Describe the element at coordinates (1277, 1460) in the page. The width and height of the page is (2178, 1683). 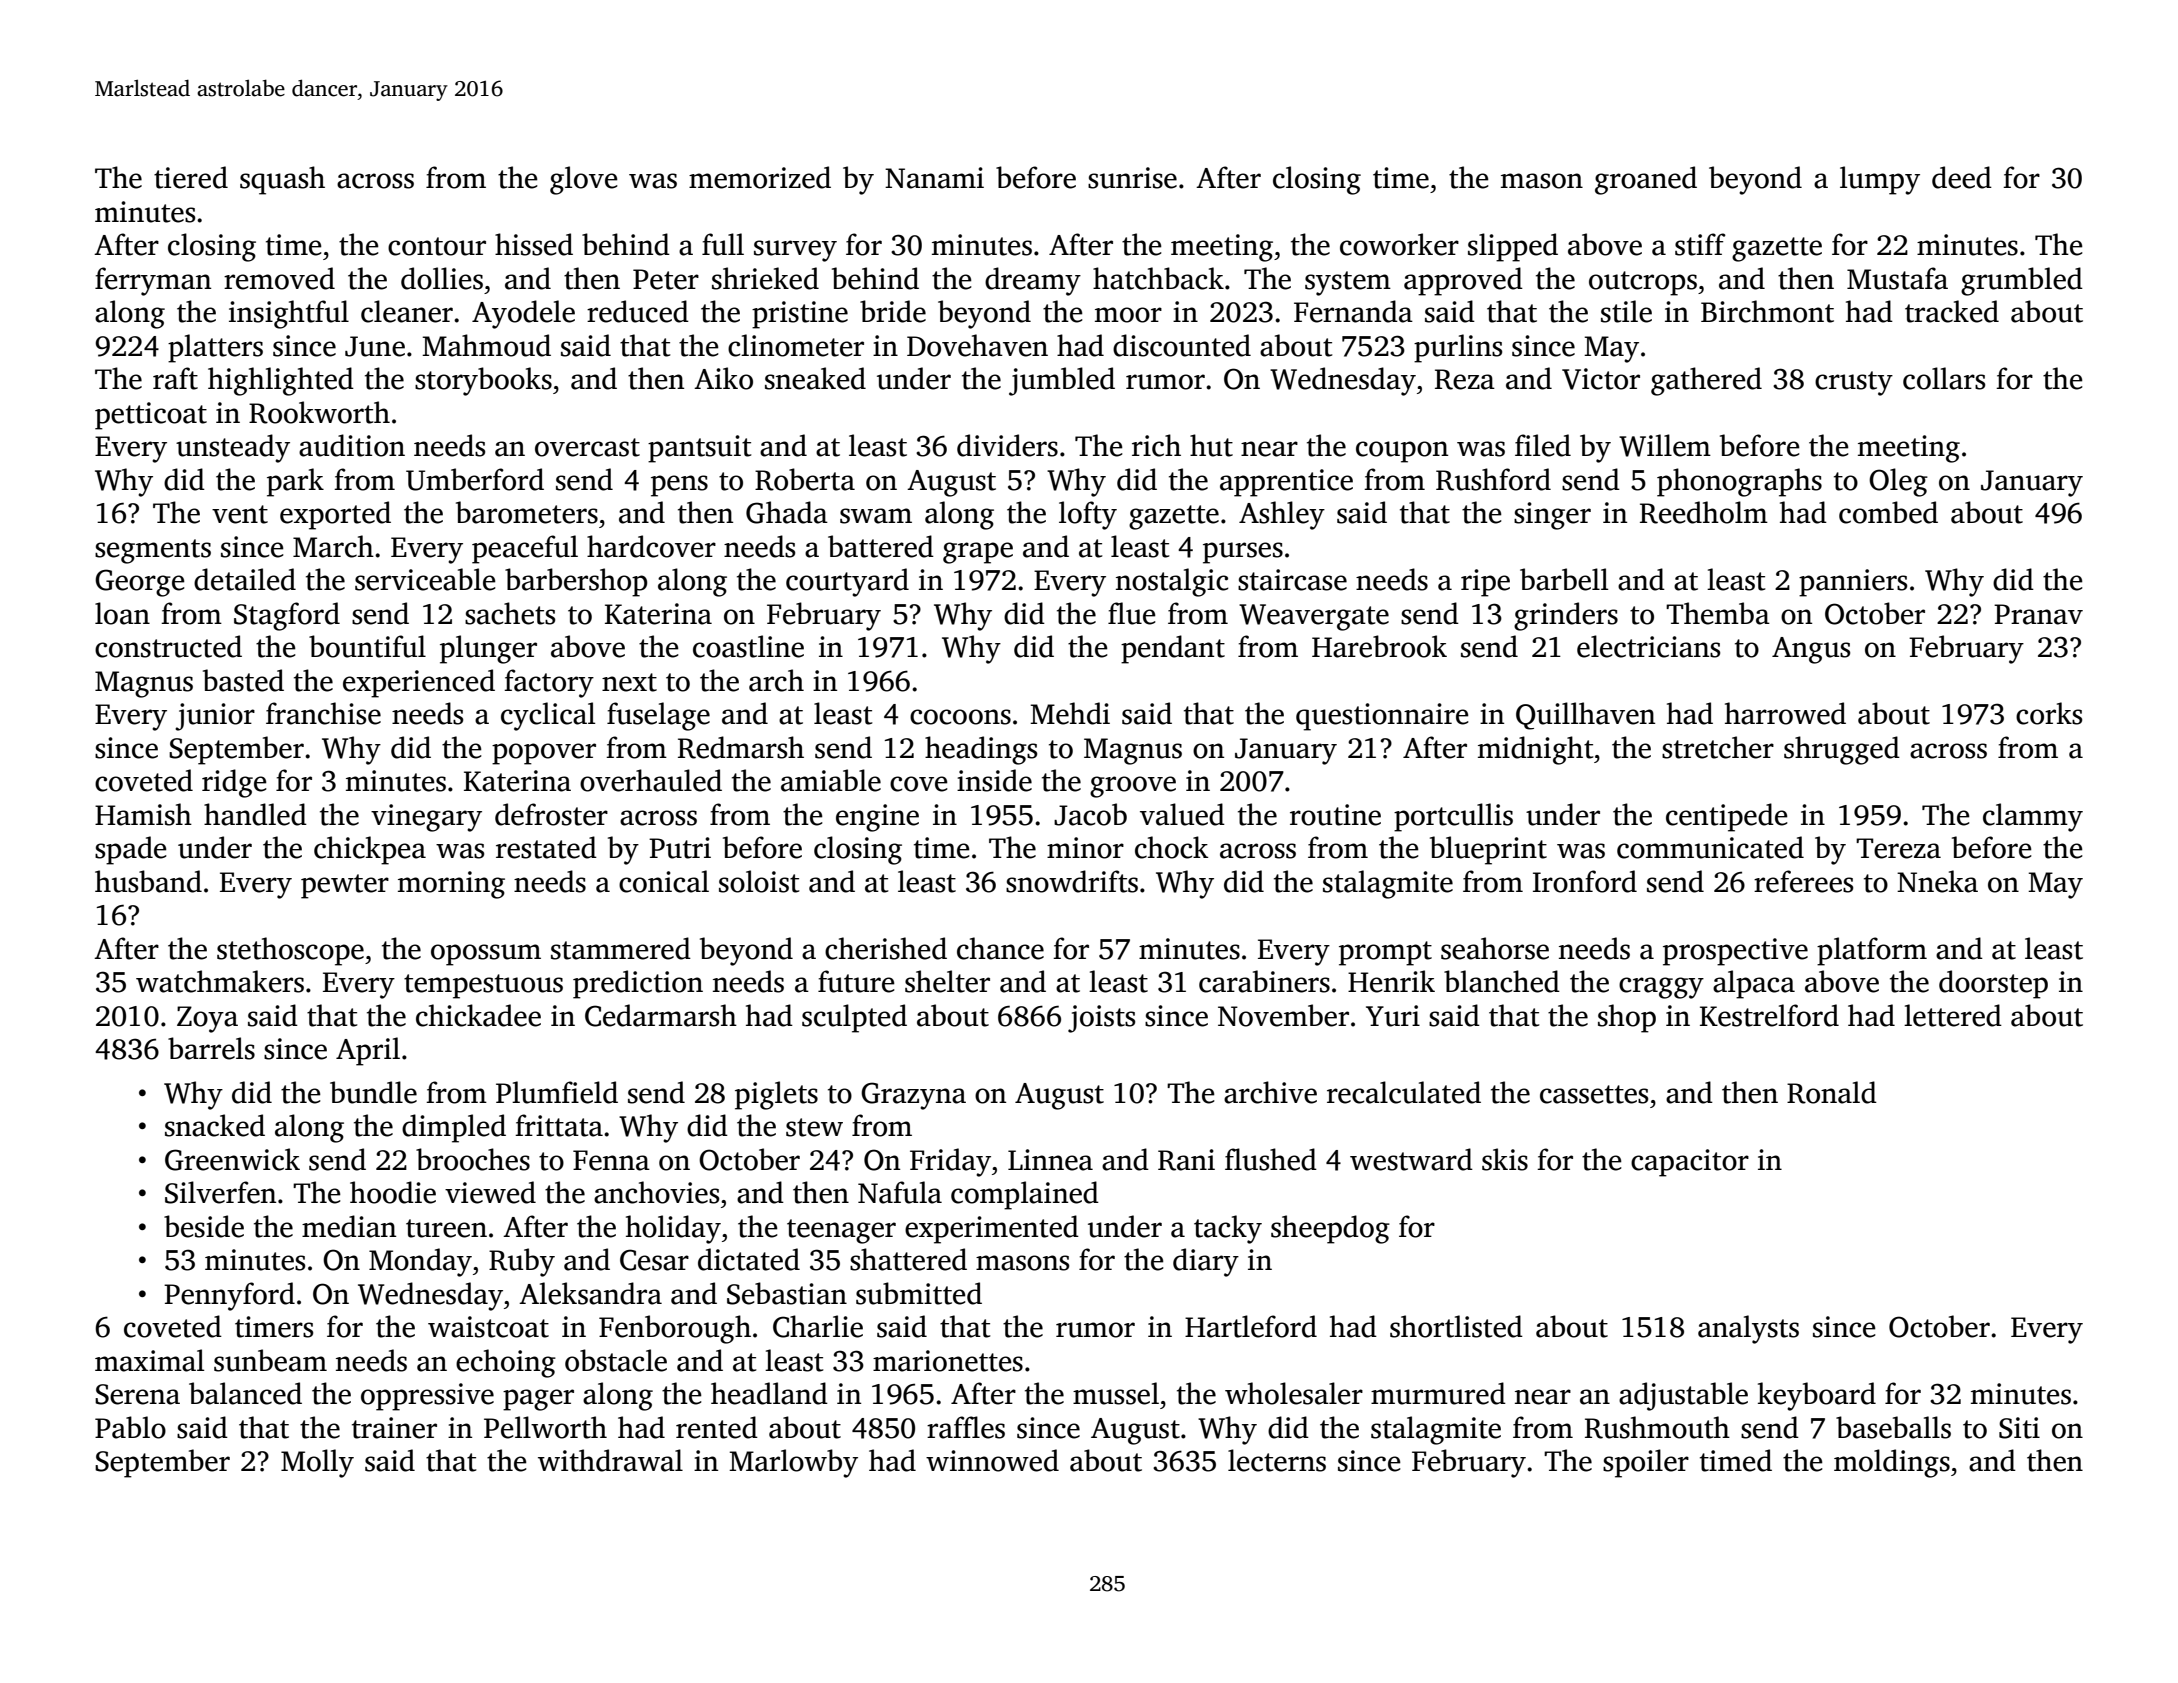
I see `lecterns` at that location.
